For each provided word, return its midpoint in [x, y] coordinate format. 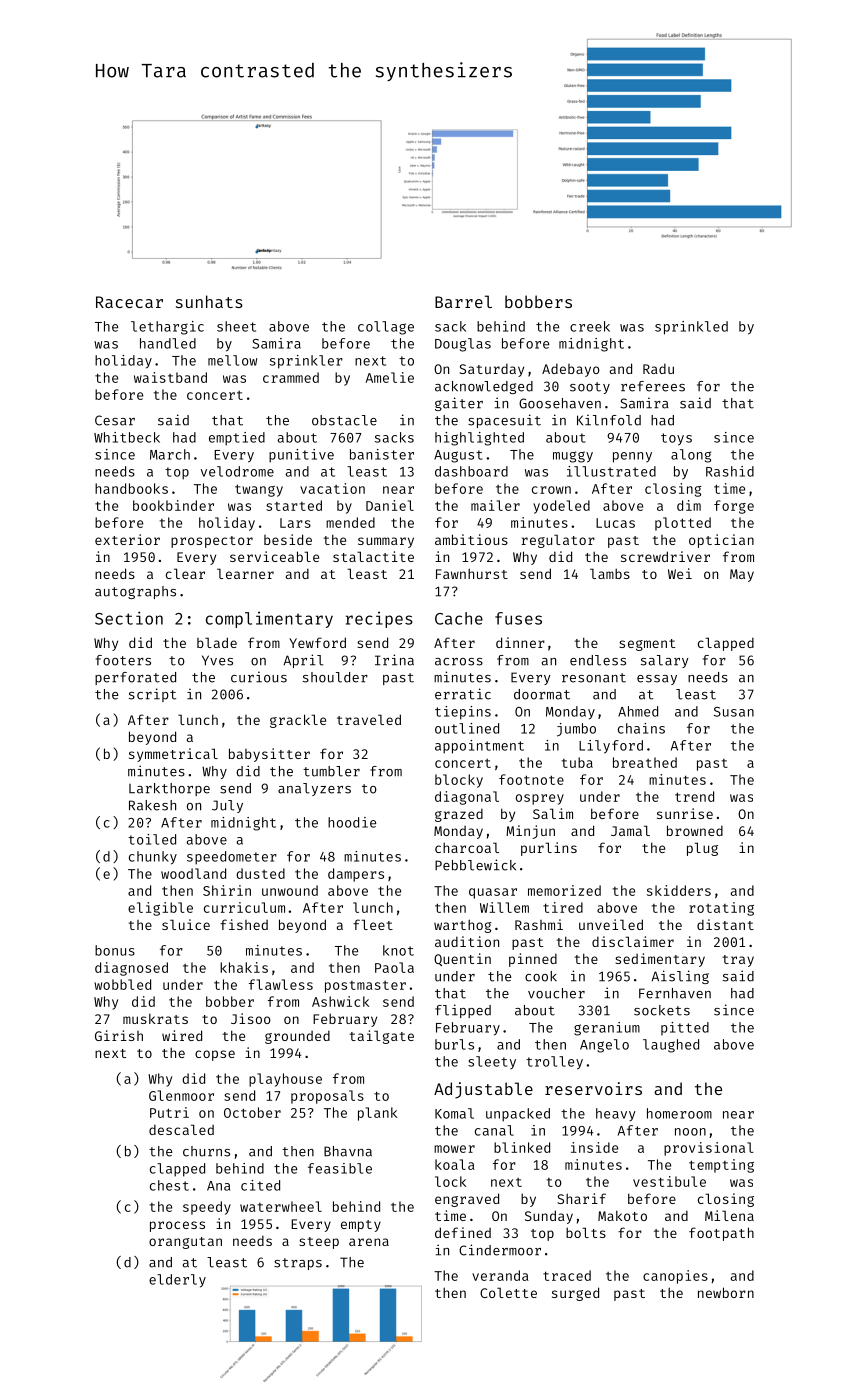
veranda [500, 1275]
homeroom [679, 1113]
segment [647, 645]
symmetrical [173, 755]
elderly [177, 1281]
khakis [244, 967]
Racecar [129, 302]
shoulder [335, 677]
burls [454, 1044]
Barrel [463, 301]
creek [590, 326]
